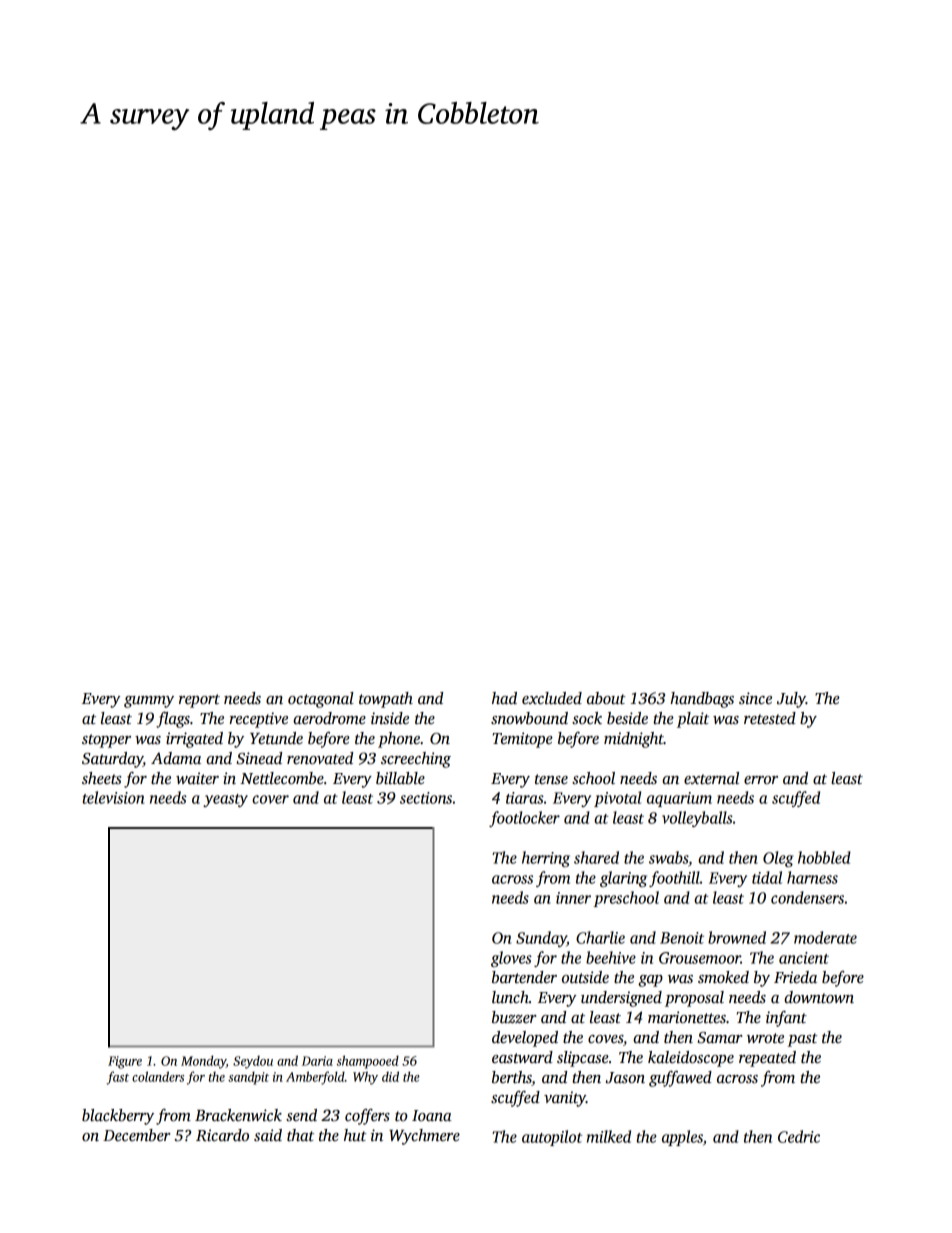 The height and width of the screenshot is (1233, 952). I want to click on autopilot, so click(552, 1138).
